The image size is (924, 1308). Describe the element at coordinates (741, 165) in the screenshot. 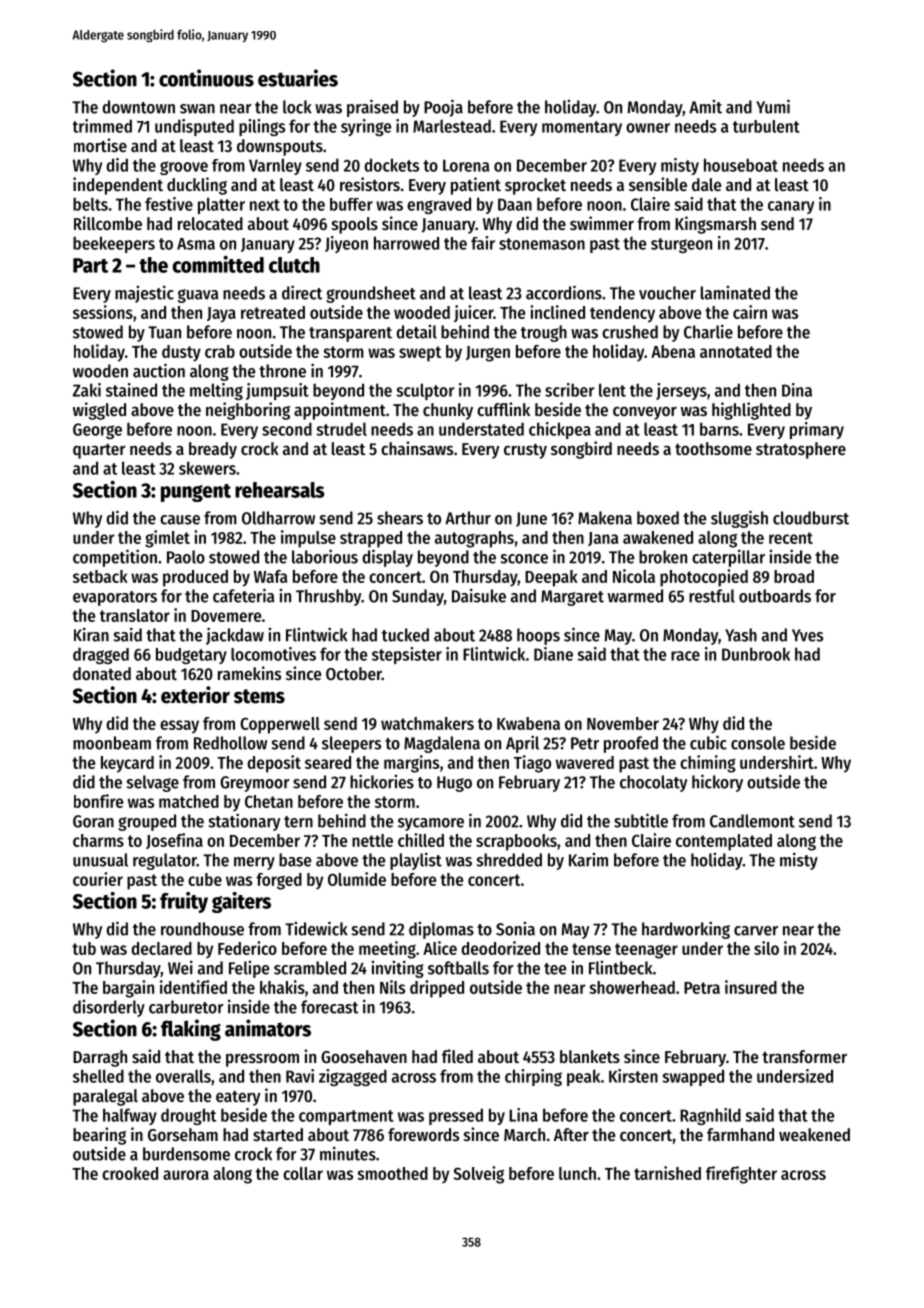

I see `houseboat` at that location.
